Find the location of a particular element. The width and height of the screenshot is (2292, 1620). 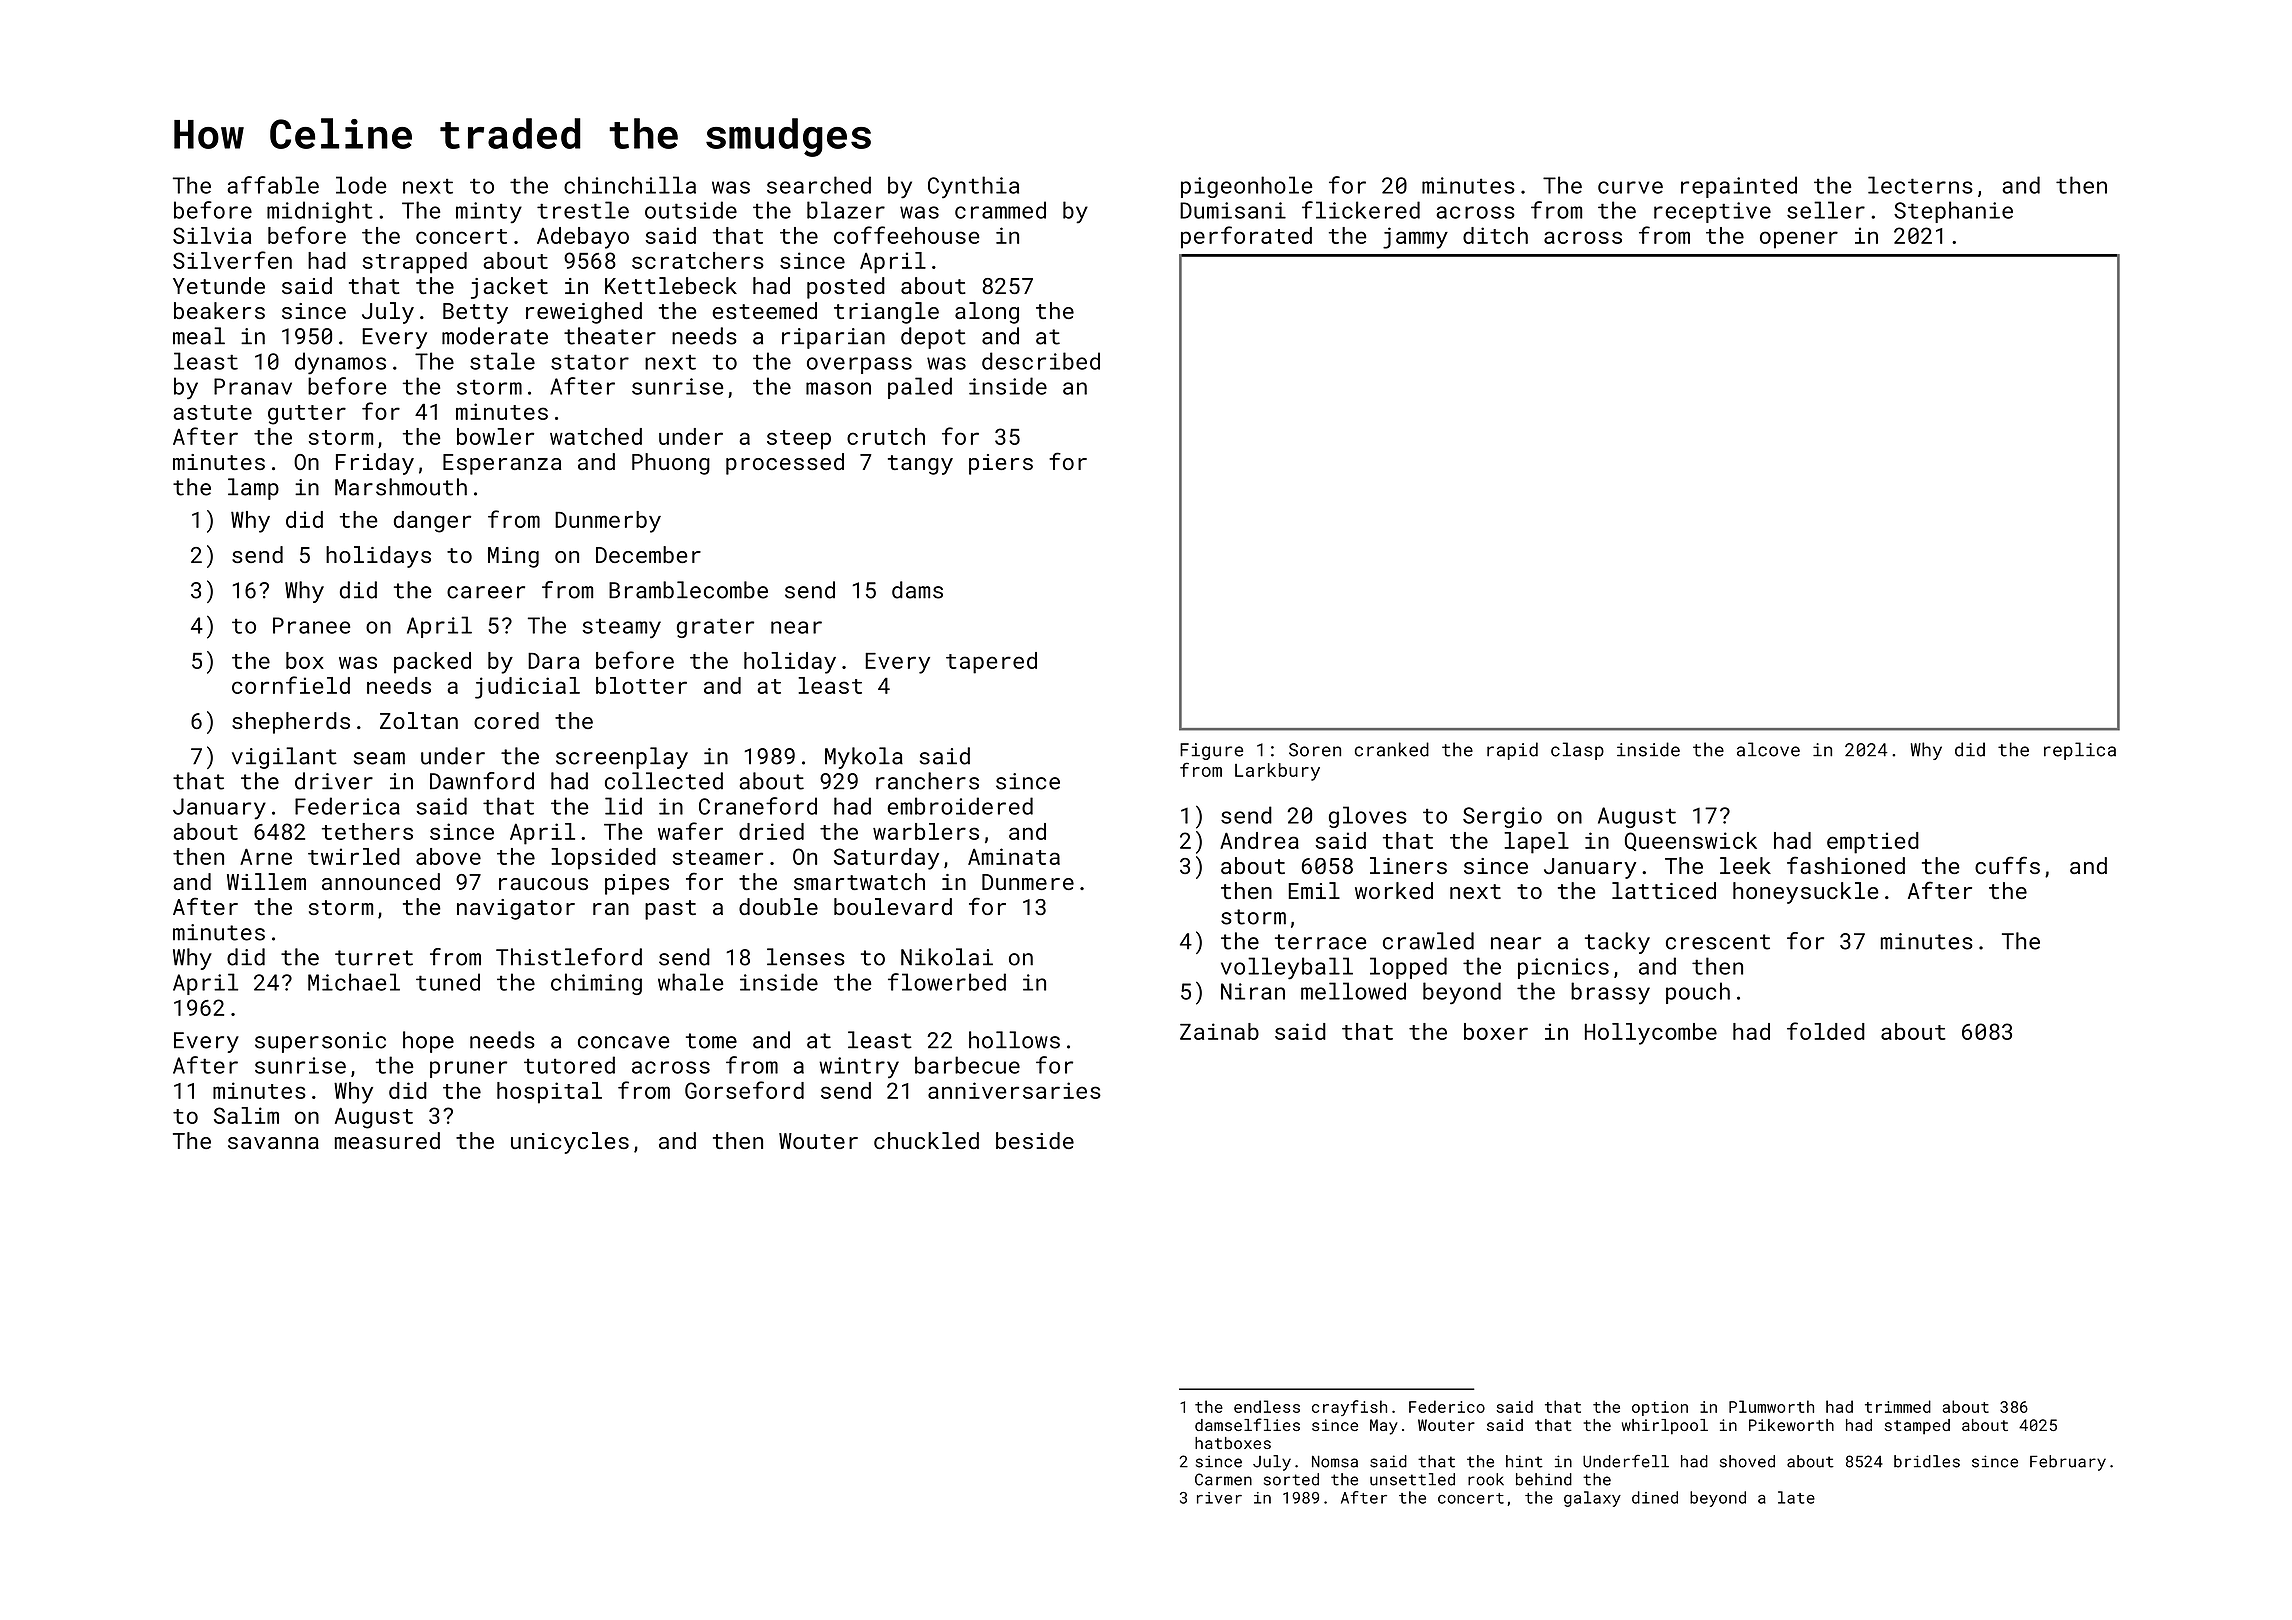

described is located at coordinates (1041, 361).
